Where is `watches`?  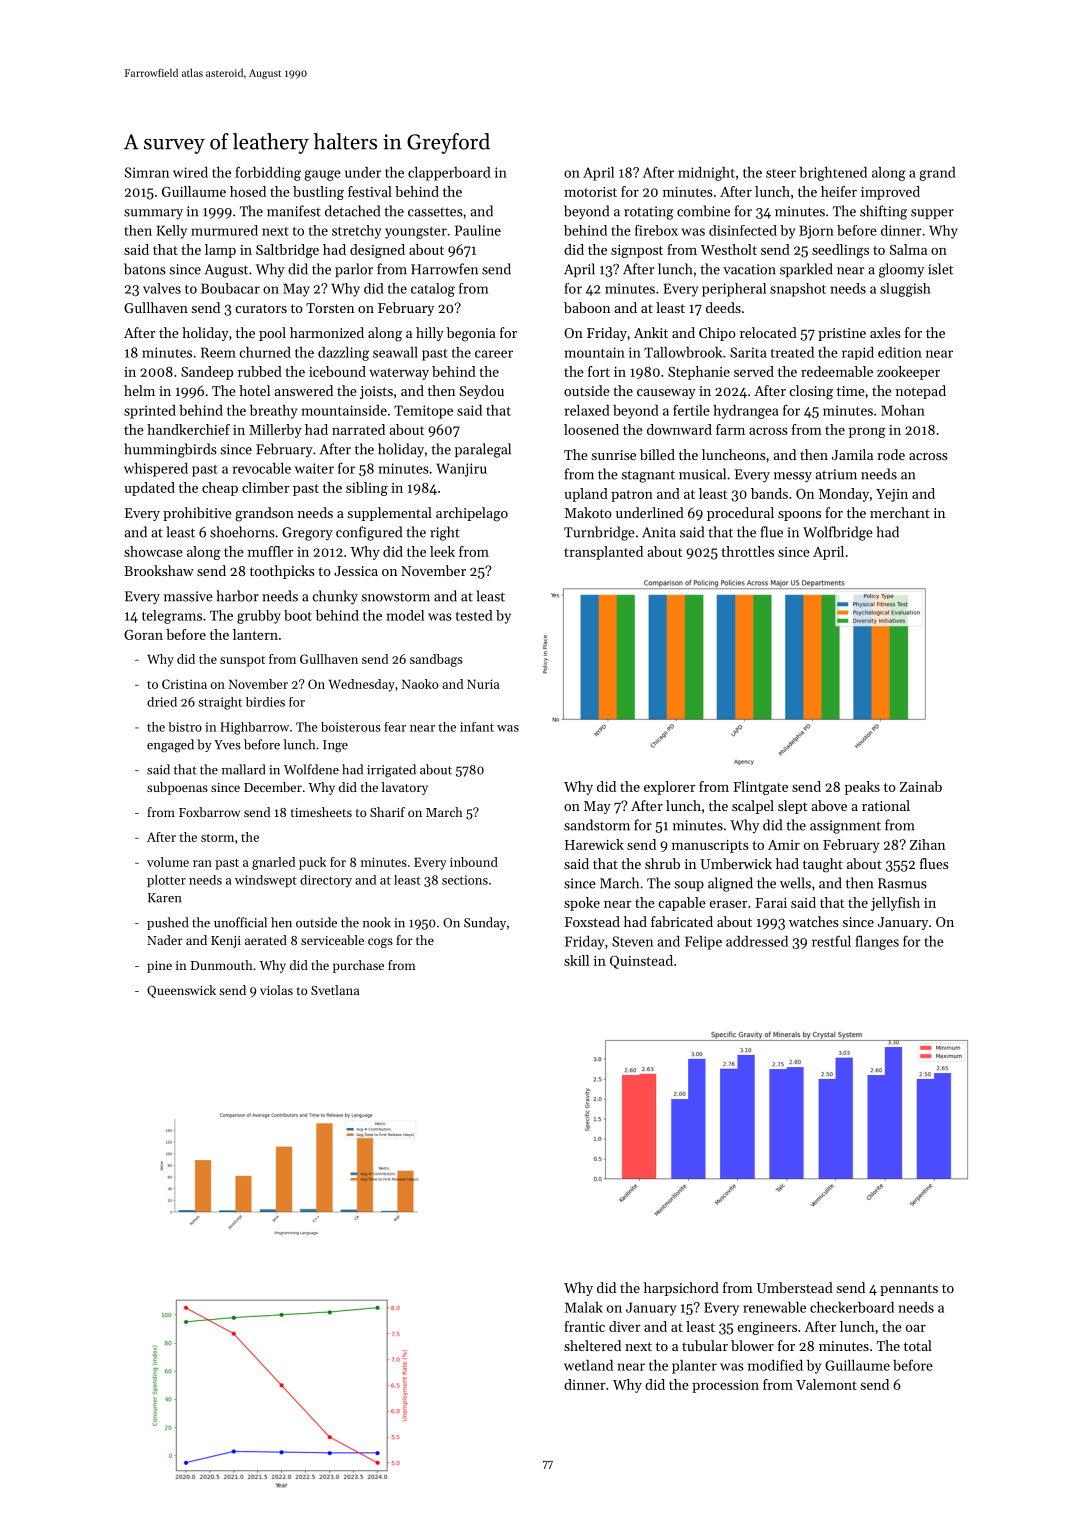
watches is located at coordinates (814, 921).
